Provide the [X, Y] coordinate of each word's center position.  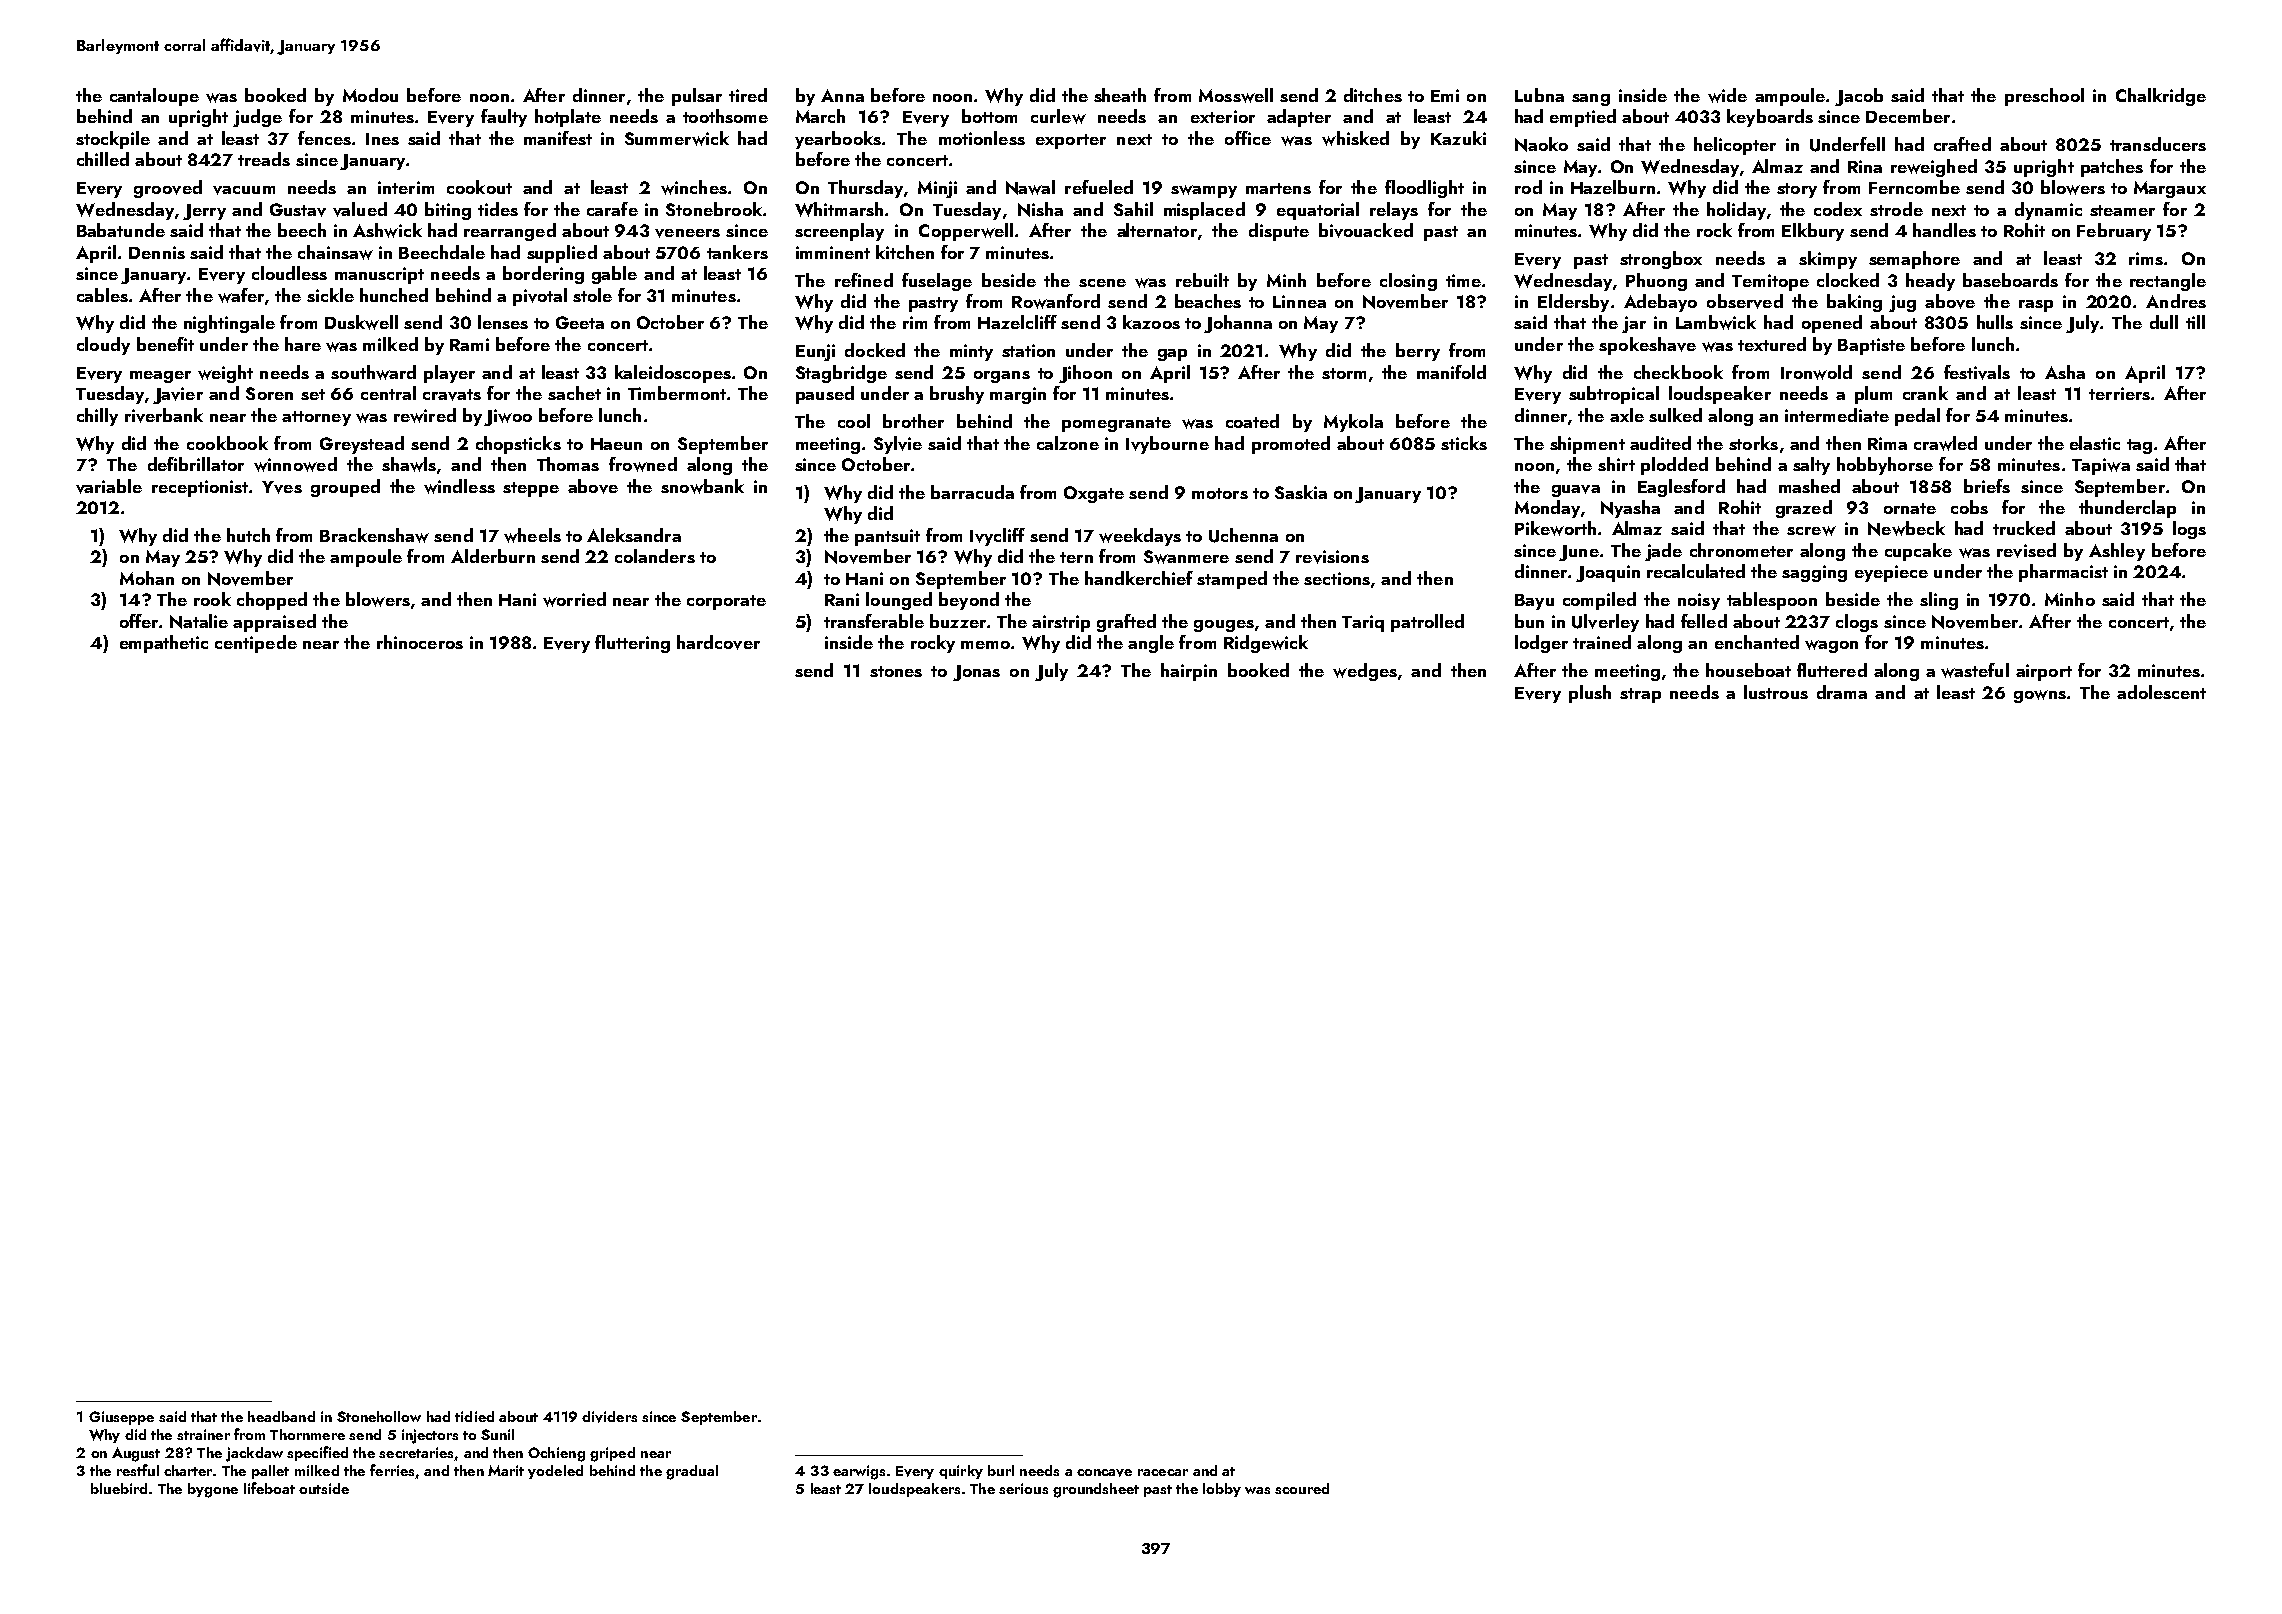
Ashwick [387, 230]
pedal [1917, 417]
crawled [1945, 443]
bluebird [119, 1488]
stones [896, 671]
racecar [1163, 1472]
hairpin [1189, 672]
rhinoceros [420, 642]
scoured [1302, 1488]
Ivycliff [997, 537]
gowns [2040, 696]
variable [109, 486]
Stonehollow [379, 1416]
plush [1590, 694]
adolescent [2161, 692]
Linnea [1299, 301]
